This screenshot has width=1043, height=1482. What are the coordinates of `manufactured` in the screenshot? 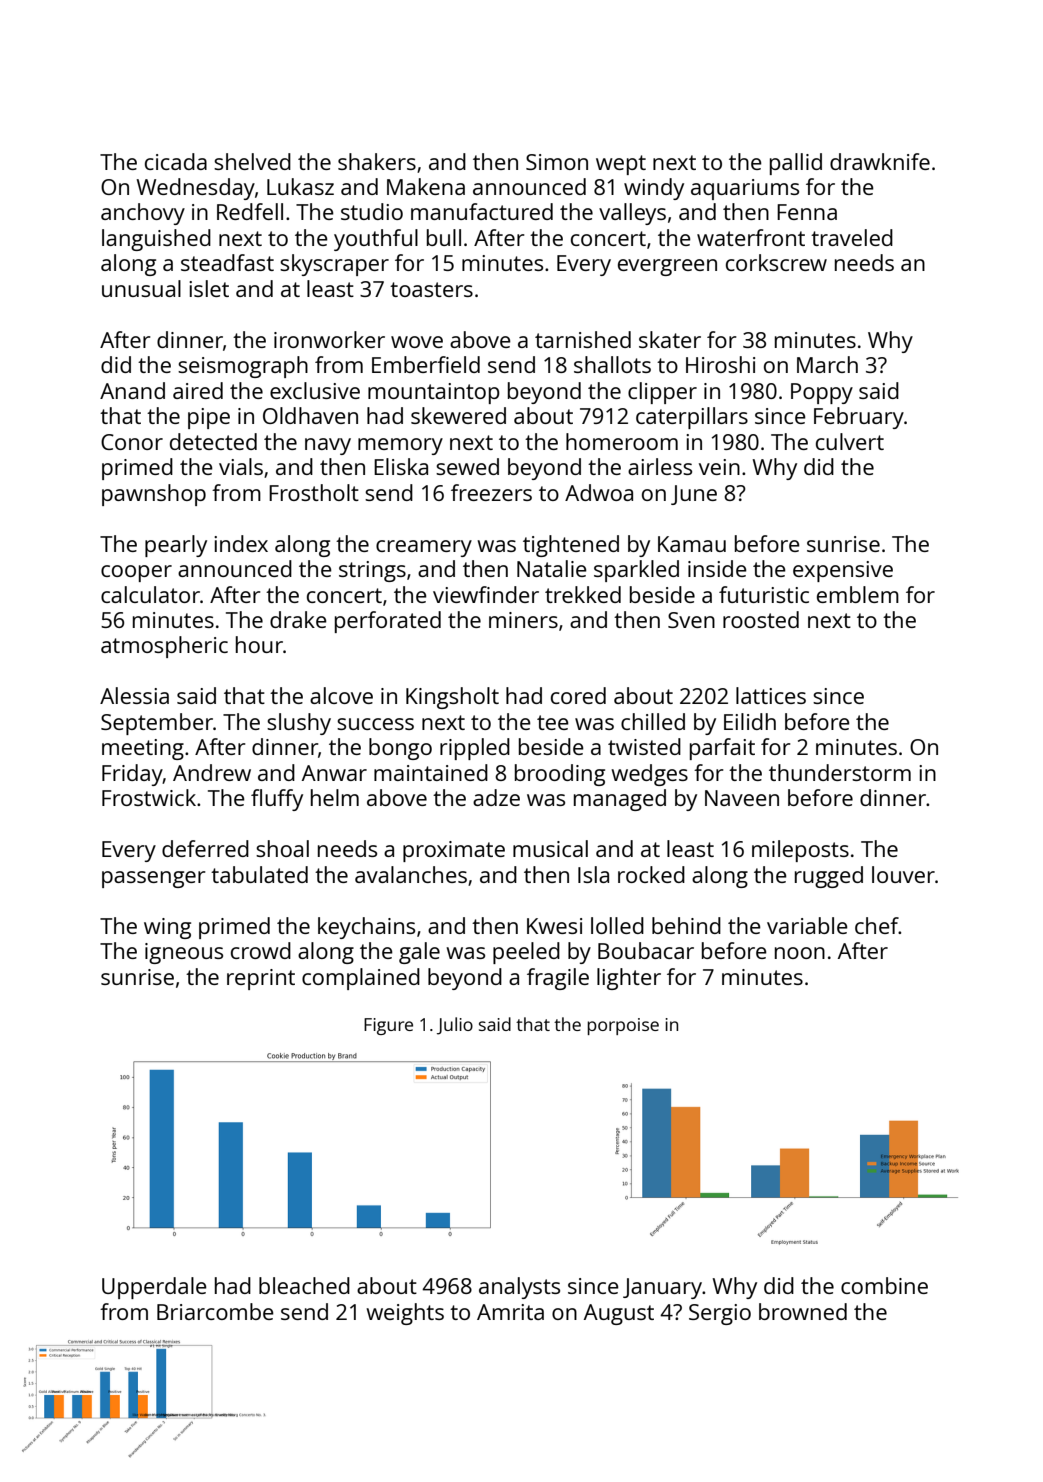 It's located at (482, 211).
